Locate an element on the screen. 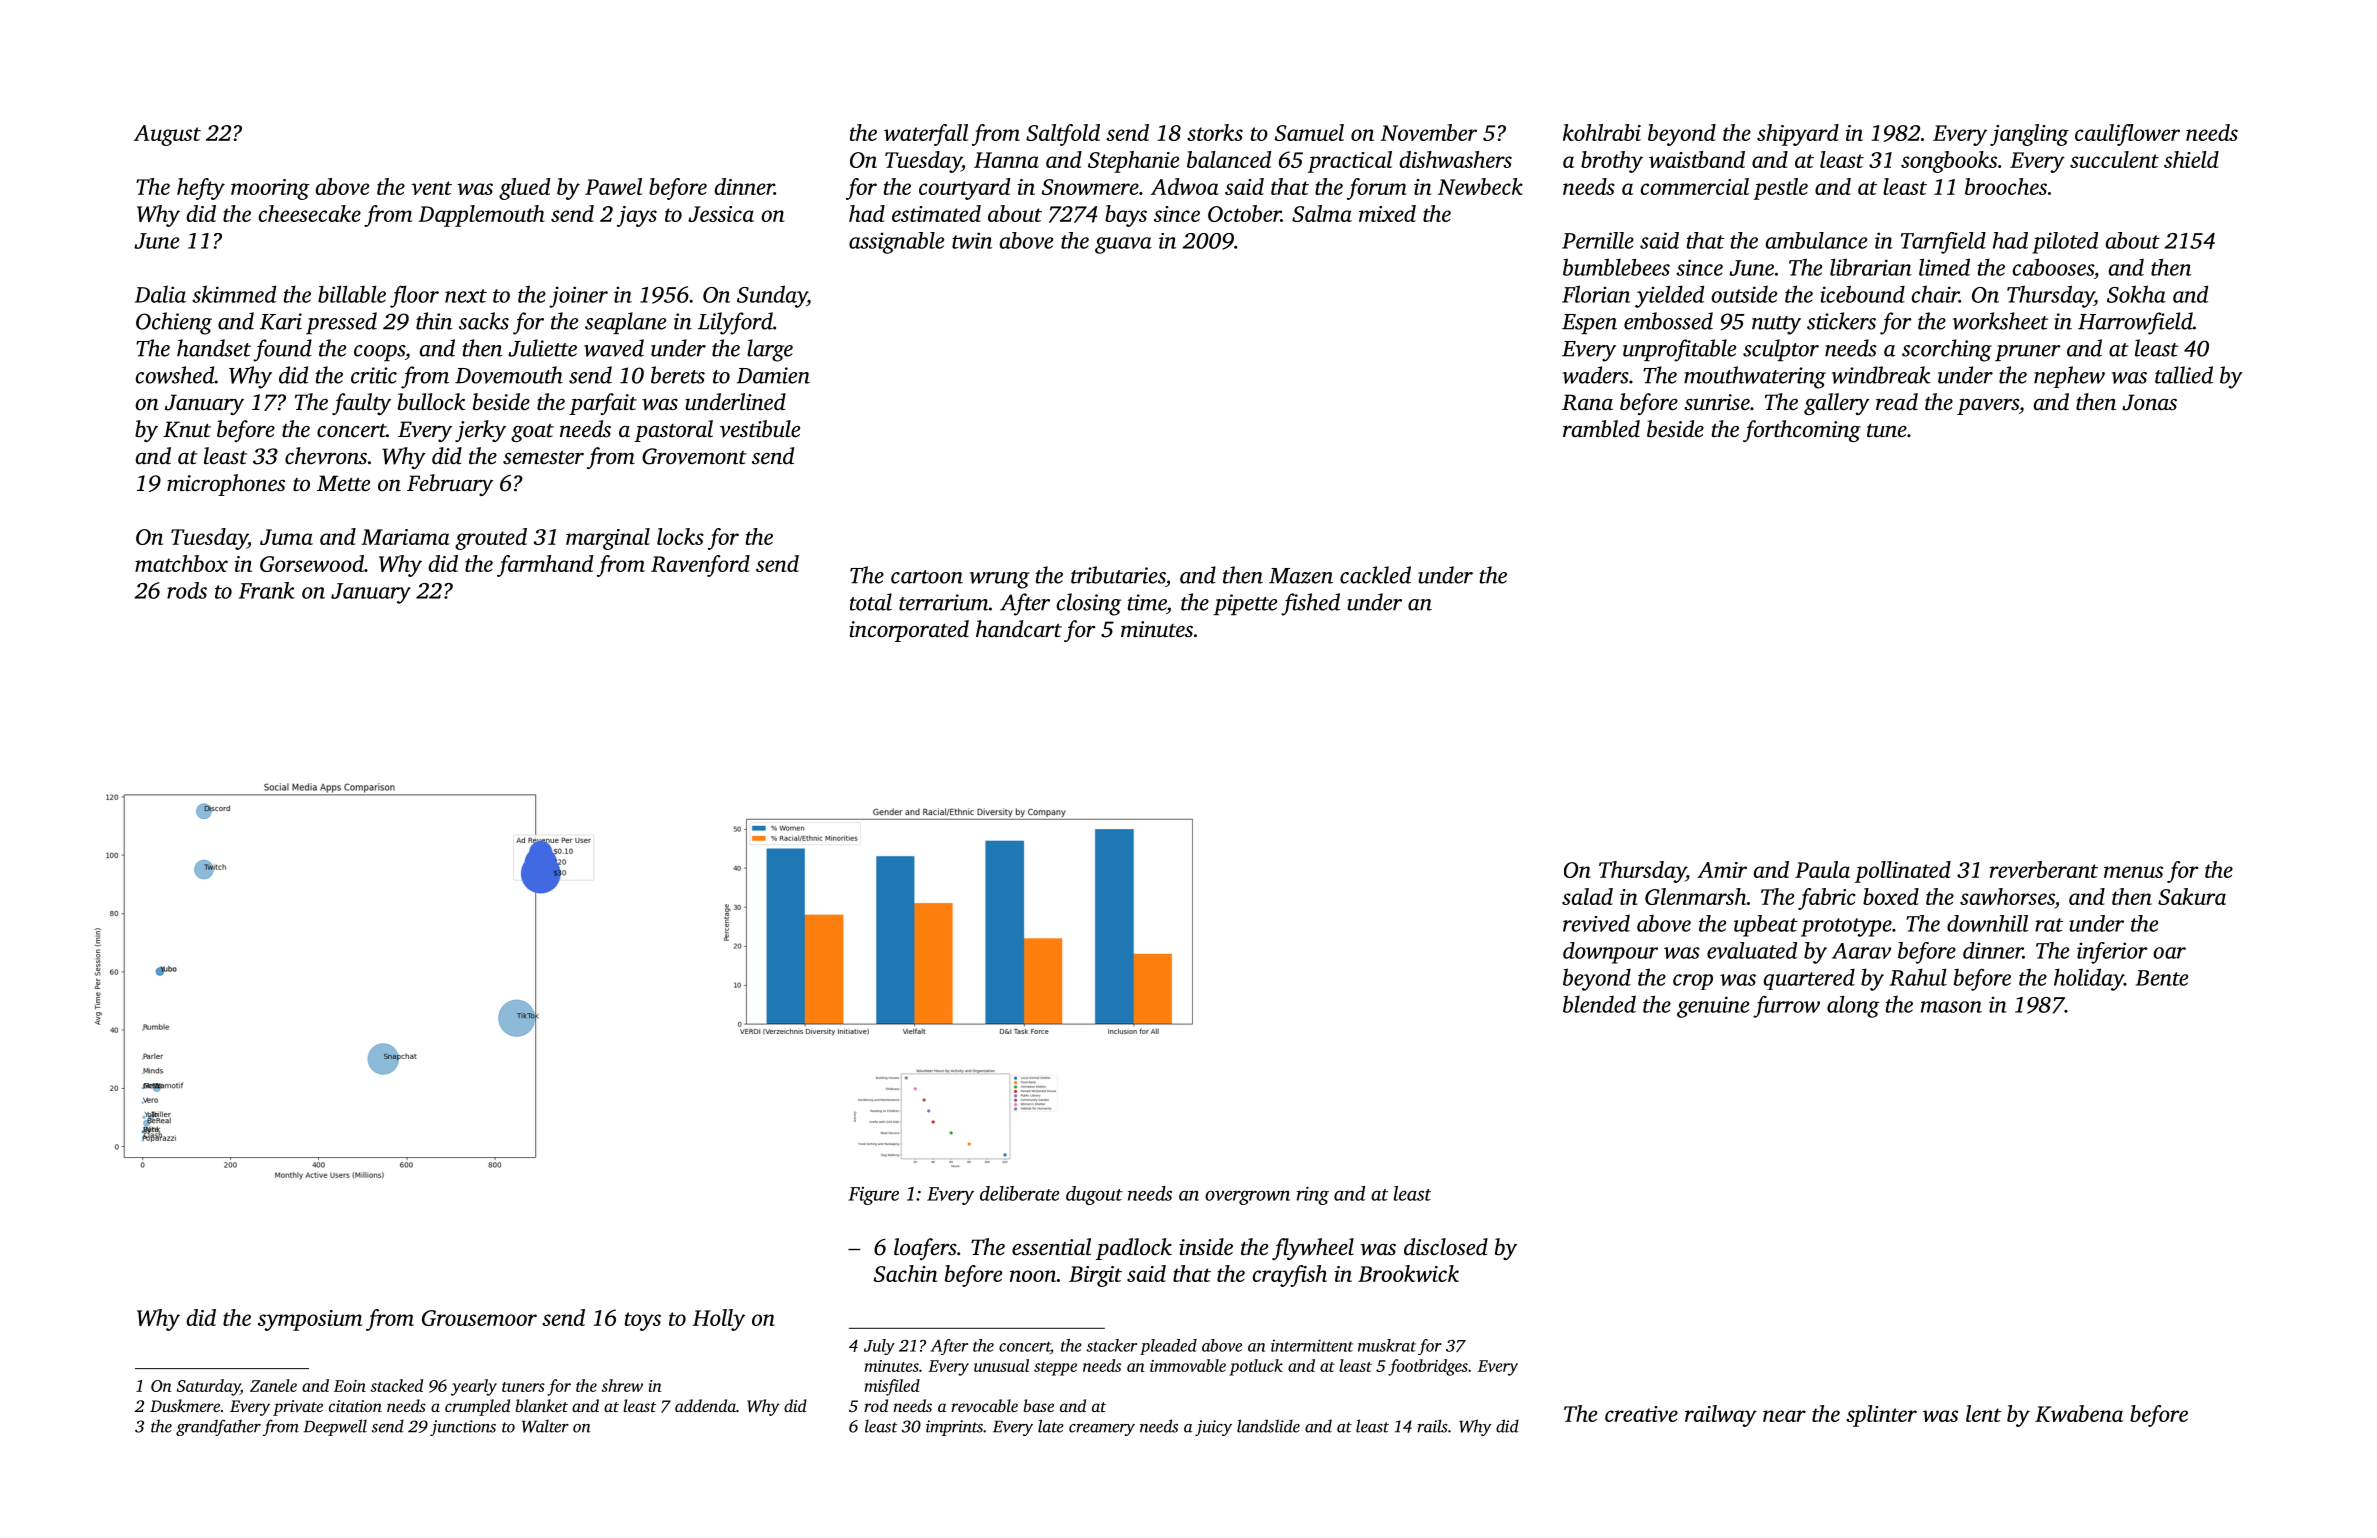 The height and width of the screenshot is (1538, 2377). forthcoming is located at coordinates (1802, 431).
